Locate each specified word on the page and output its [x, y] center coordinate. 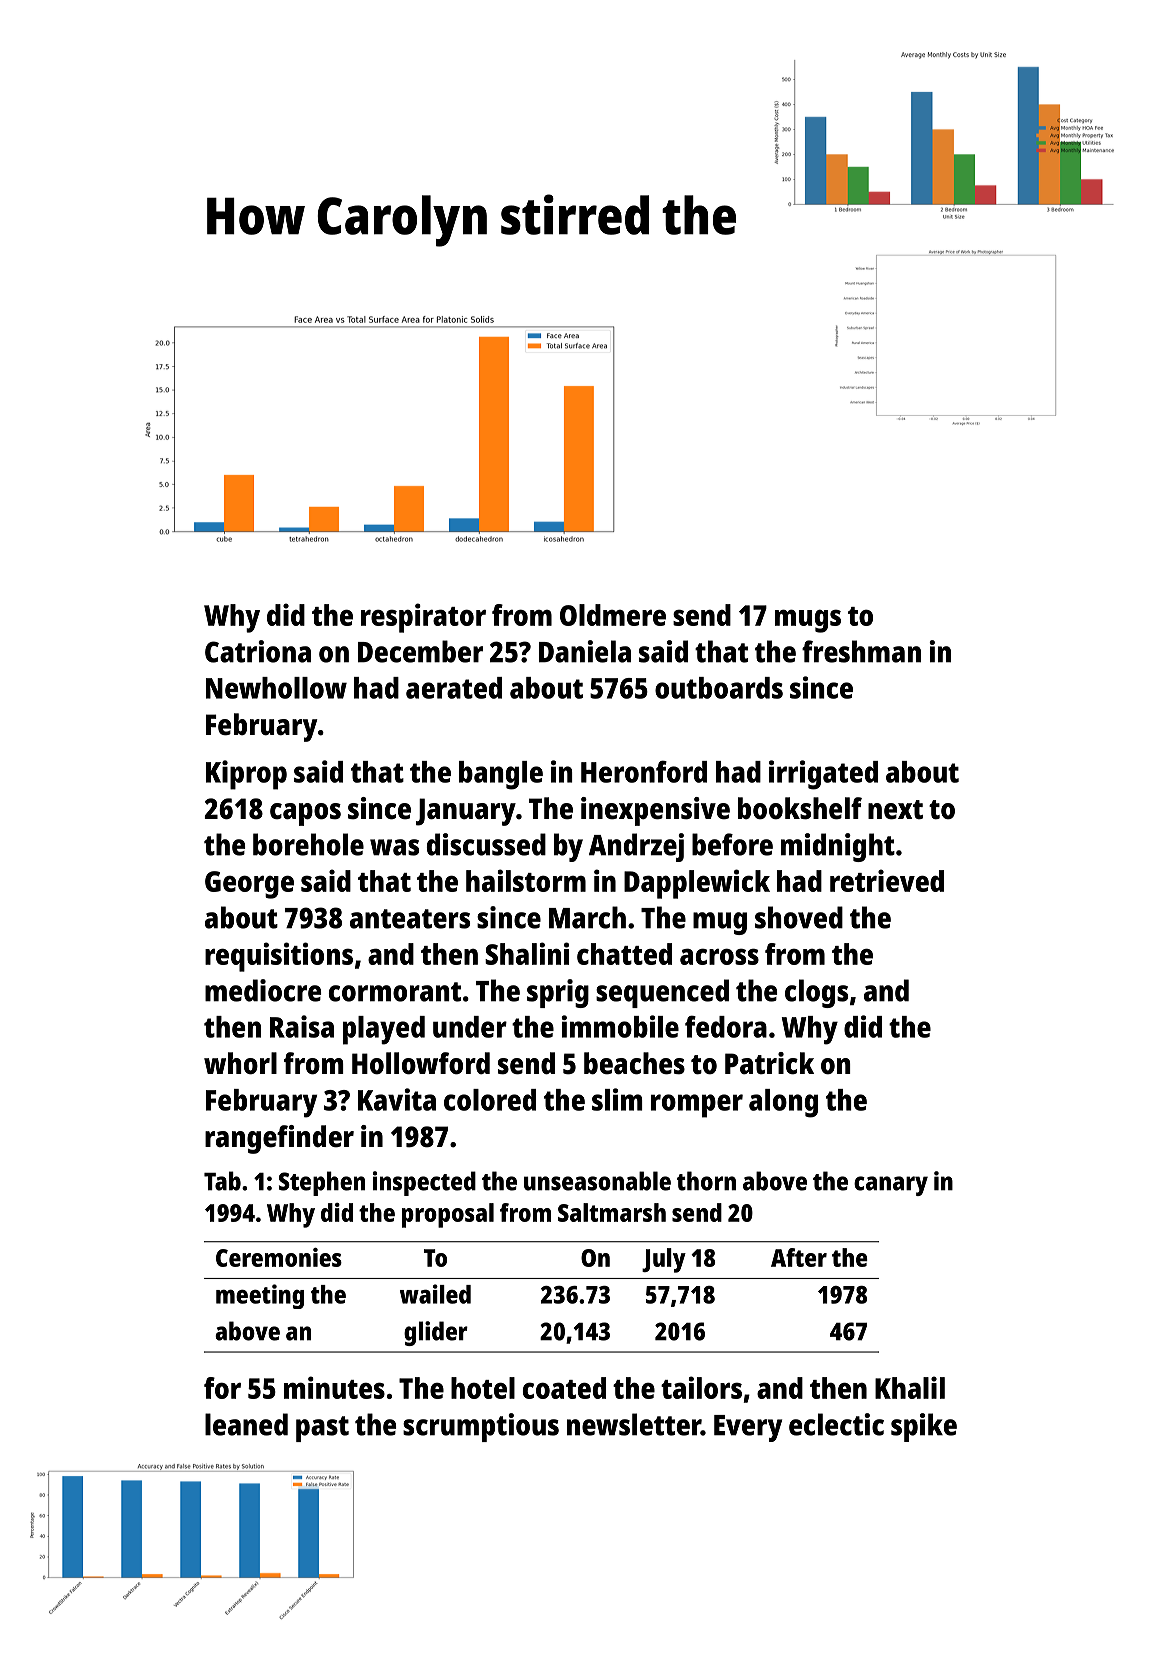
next [895, 810]
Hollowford [421, 1063]
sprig [558, 993]
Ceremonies [279, 1257]
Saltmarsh [612, 1212]
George [249, 885]
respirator [423, 618]
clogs [816, 993]
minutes [334, 1387]
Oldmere [613, 615]
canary [891, 1186]
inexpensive [655, 811]
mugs [808, 621]
